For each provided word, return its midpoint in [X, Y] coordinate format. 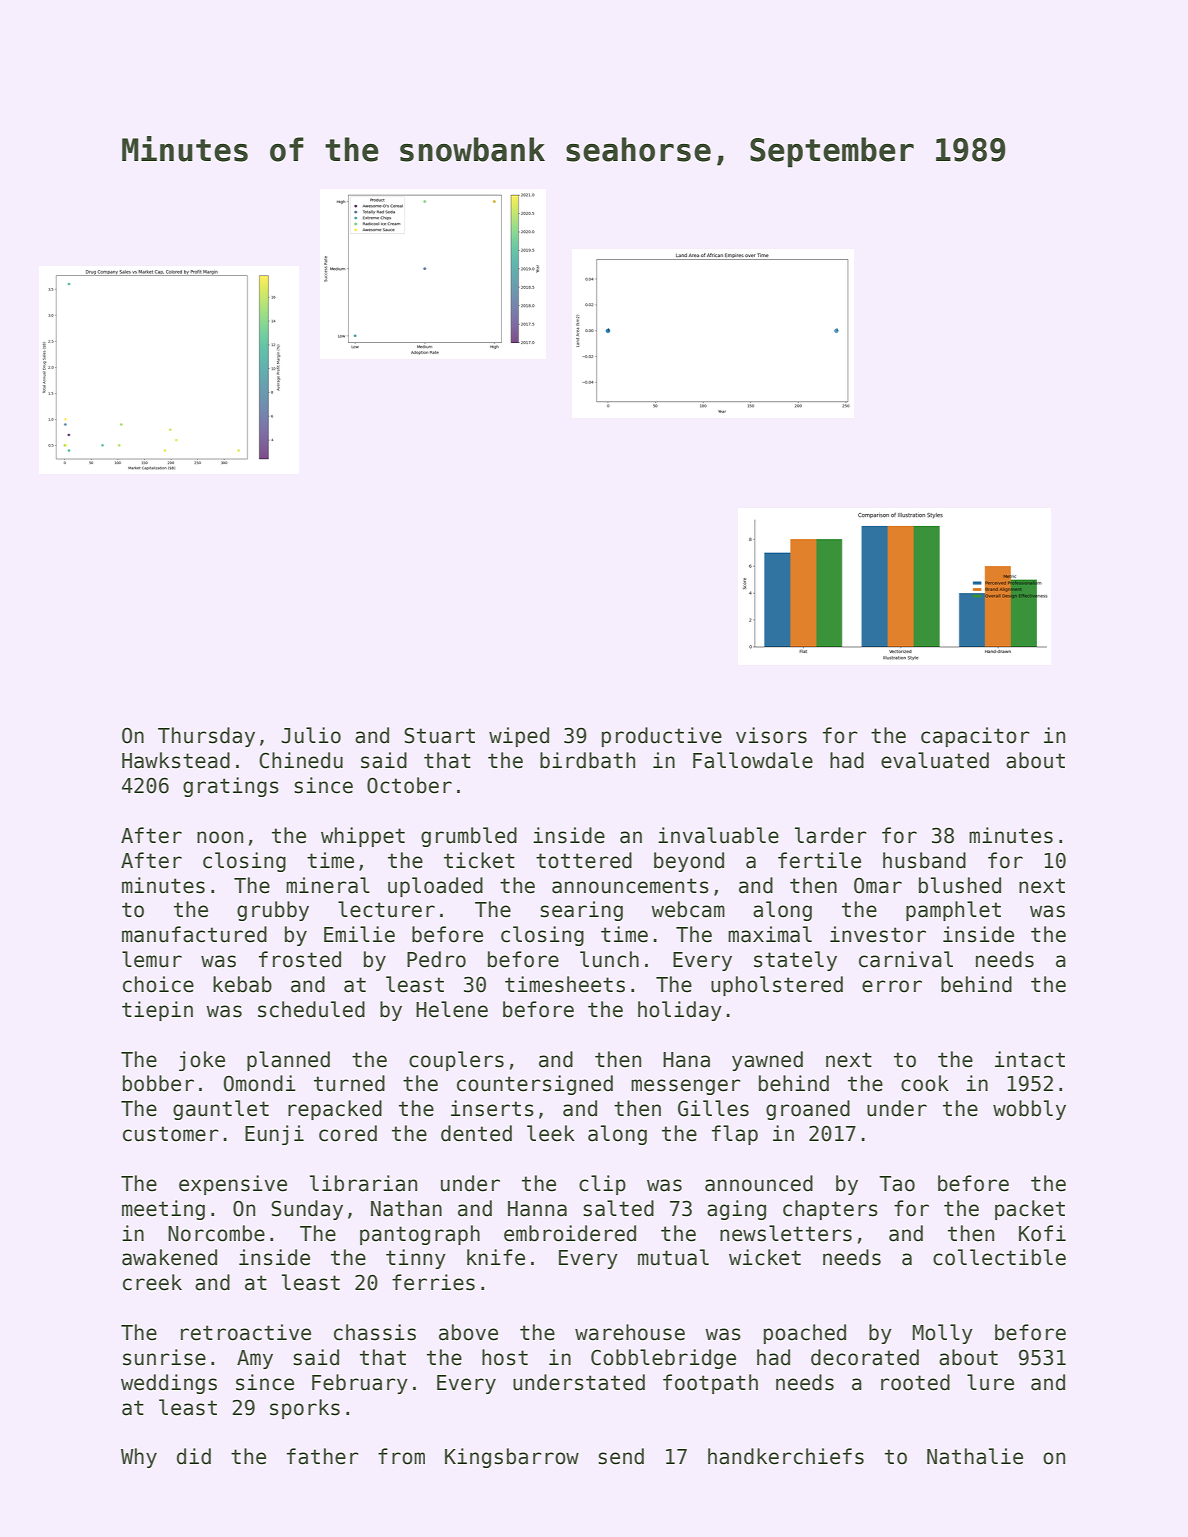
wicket [765, 1257]
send [621, 1456]
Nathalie [975, 1456]
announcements [630, 886]
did [194, 1456]
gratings [231, 787]
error [892, 986]
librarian [363, 1183]
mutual [673, 1257]
